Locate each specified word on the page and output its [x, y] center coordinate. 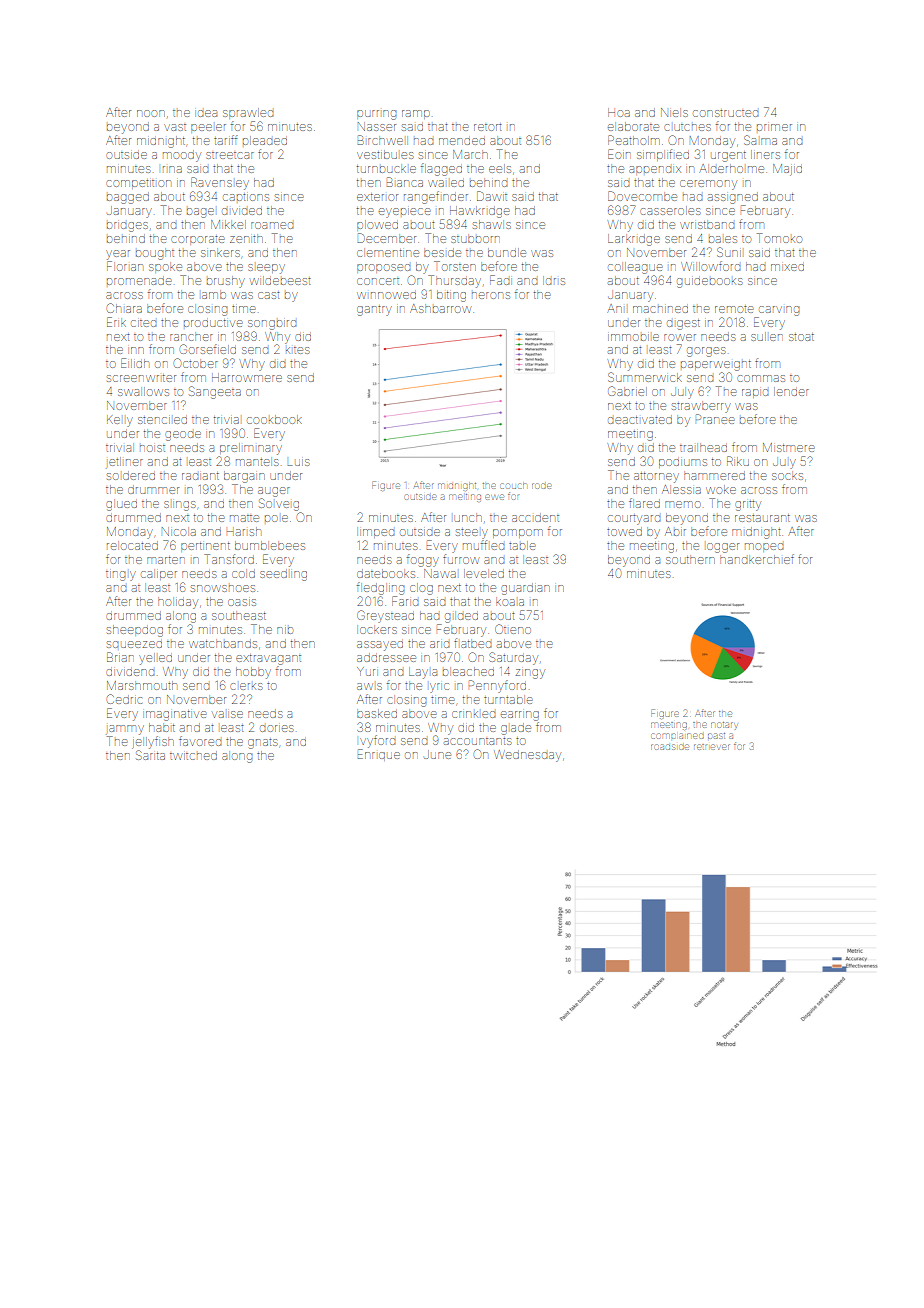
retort [488, 127]
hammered [714, 475]
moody [182, 156]
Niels [674, 112]
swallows [143, 391]
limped [375, 532]
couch [513, 486]
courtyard [634, 520]
